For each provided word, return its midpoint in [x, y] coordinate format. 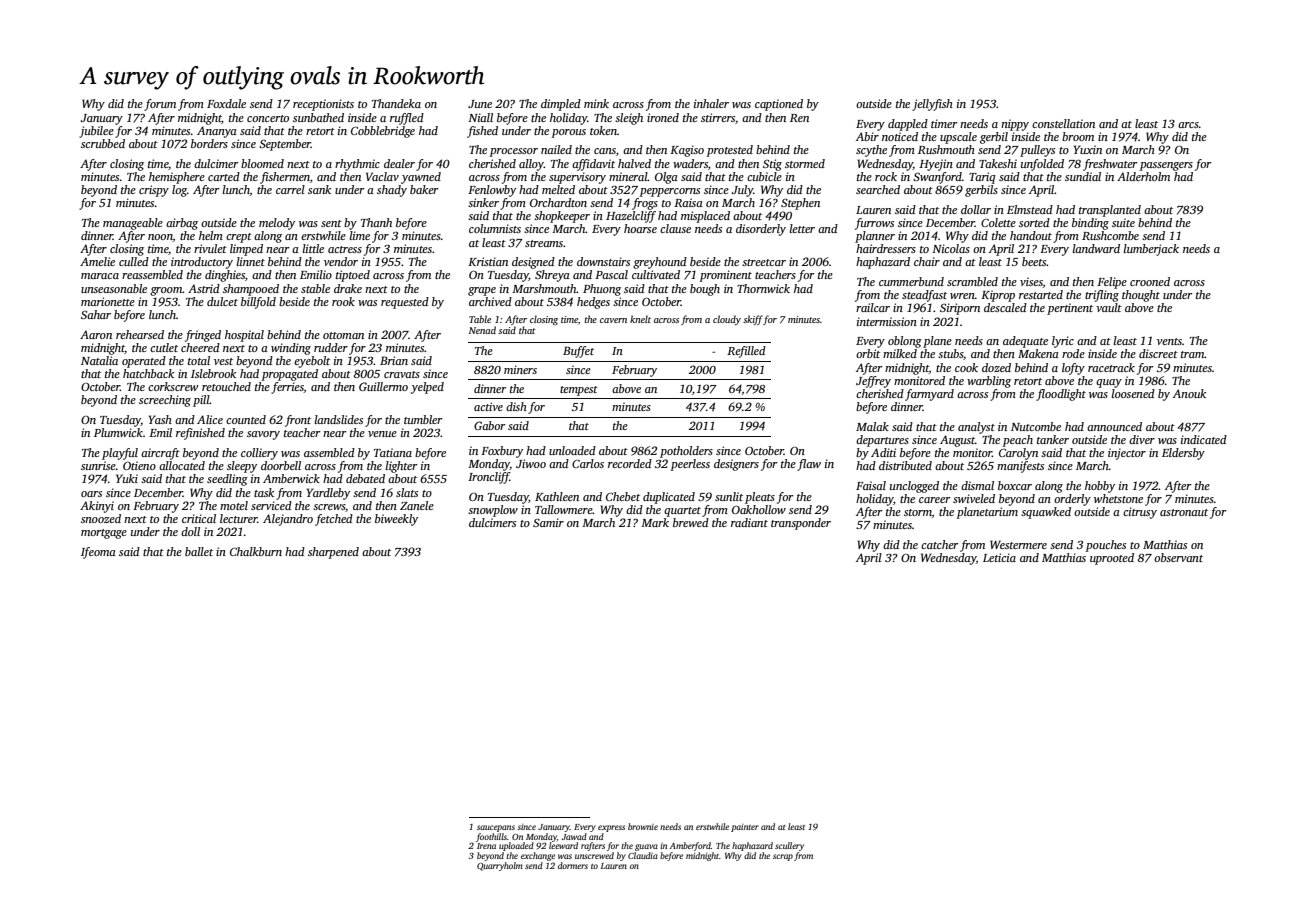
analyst [976, 428]
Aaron [96, 334]
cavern [613, 320]
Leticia [999, 557]
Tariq [982, 178]
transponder [801, 524]
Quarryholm [500, 866]
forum [160, 105]
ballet [199, 551]
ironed [663, 117]
